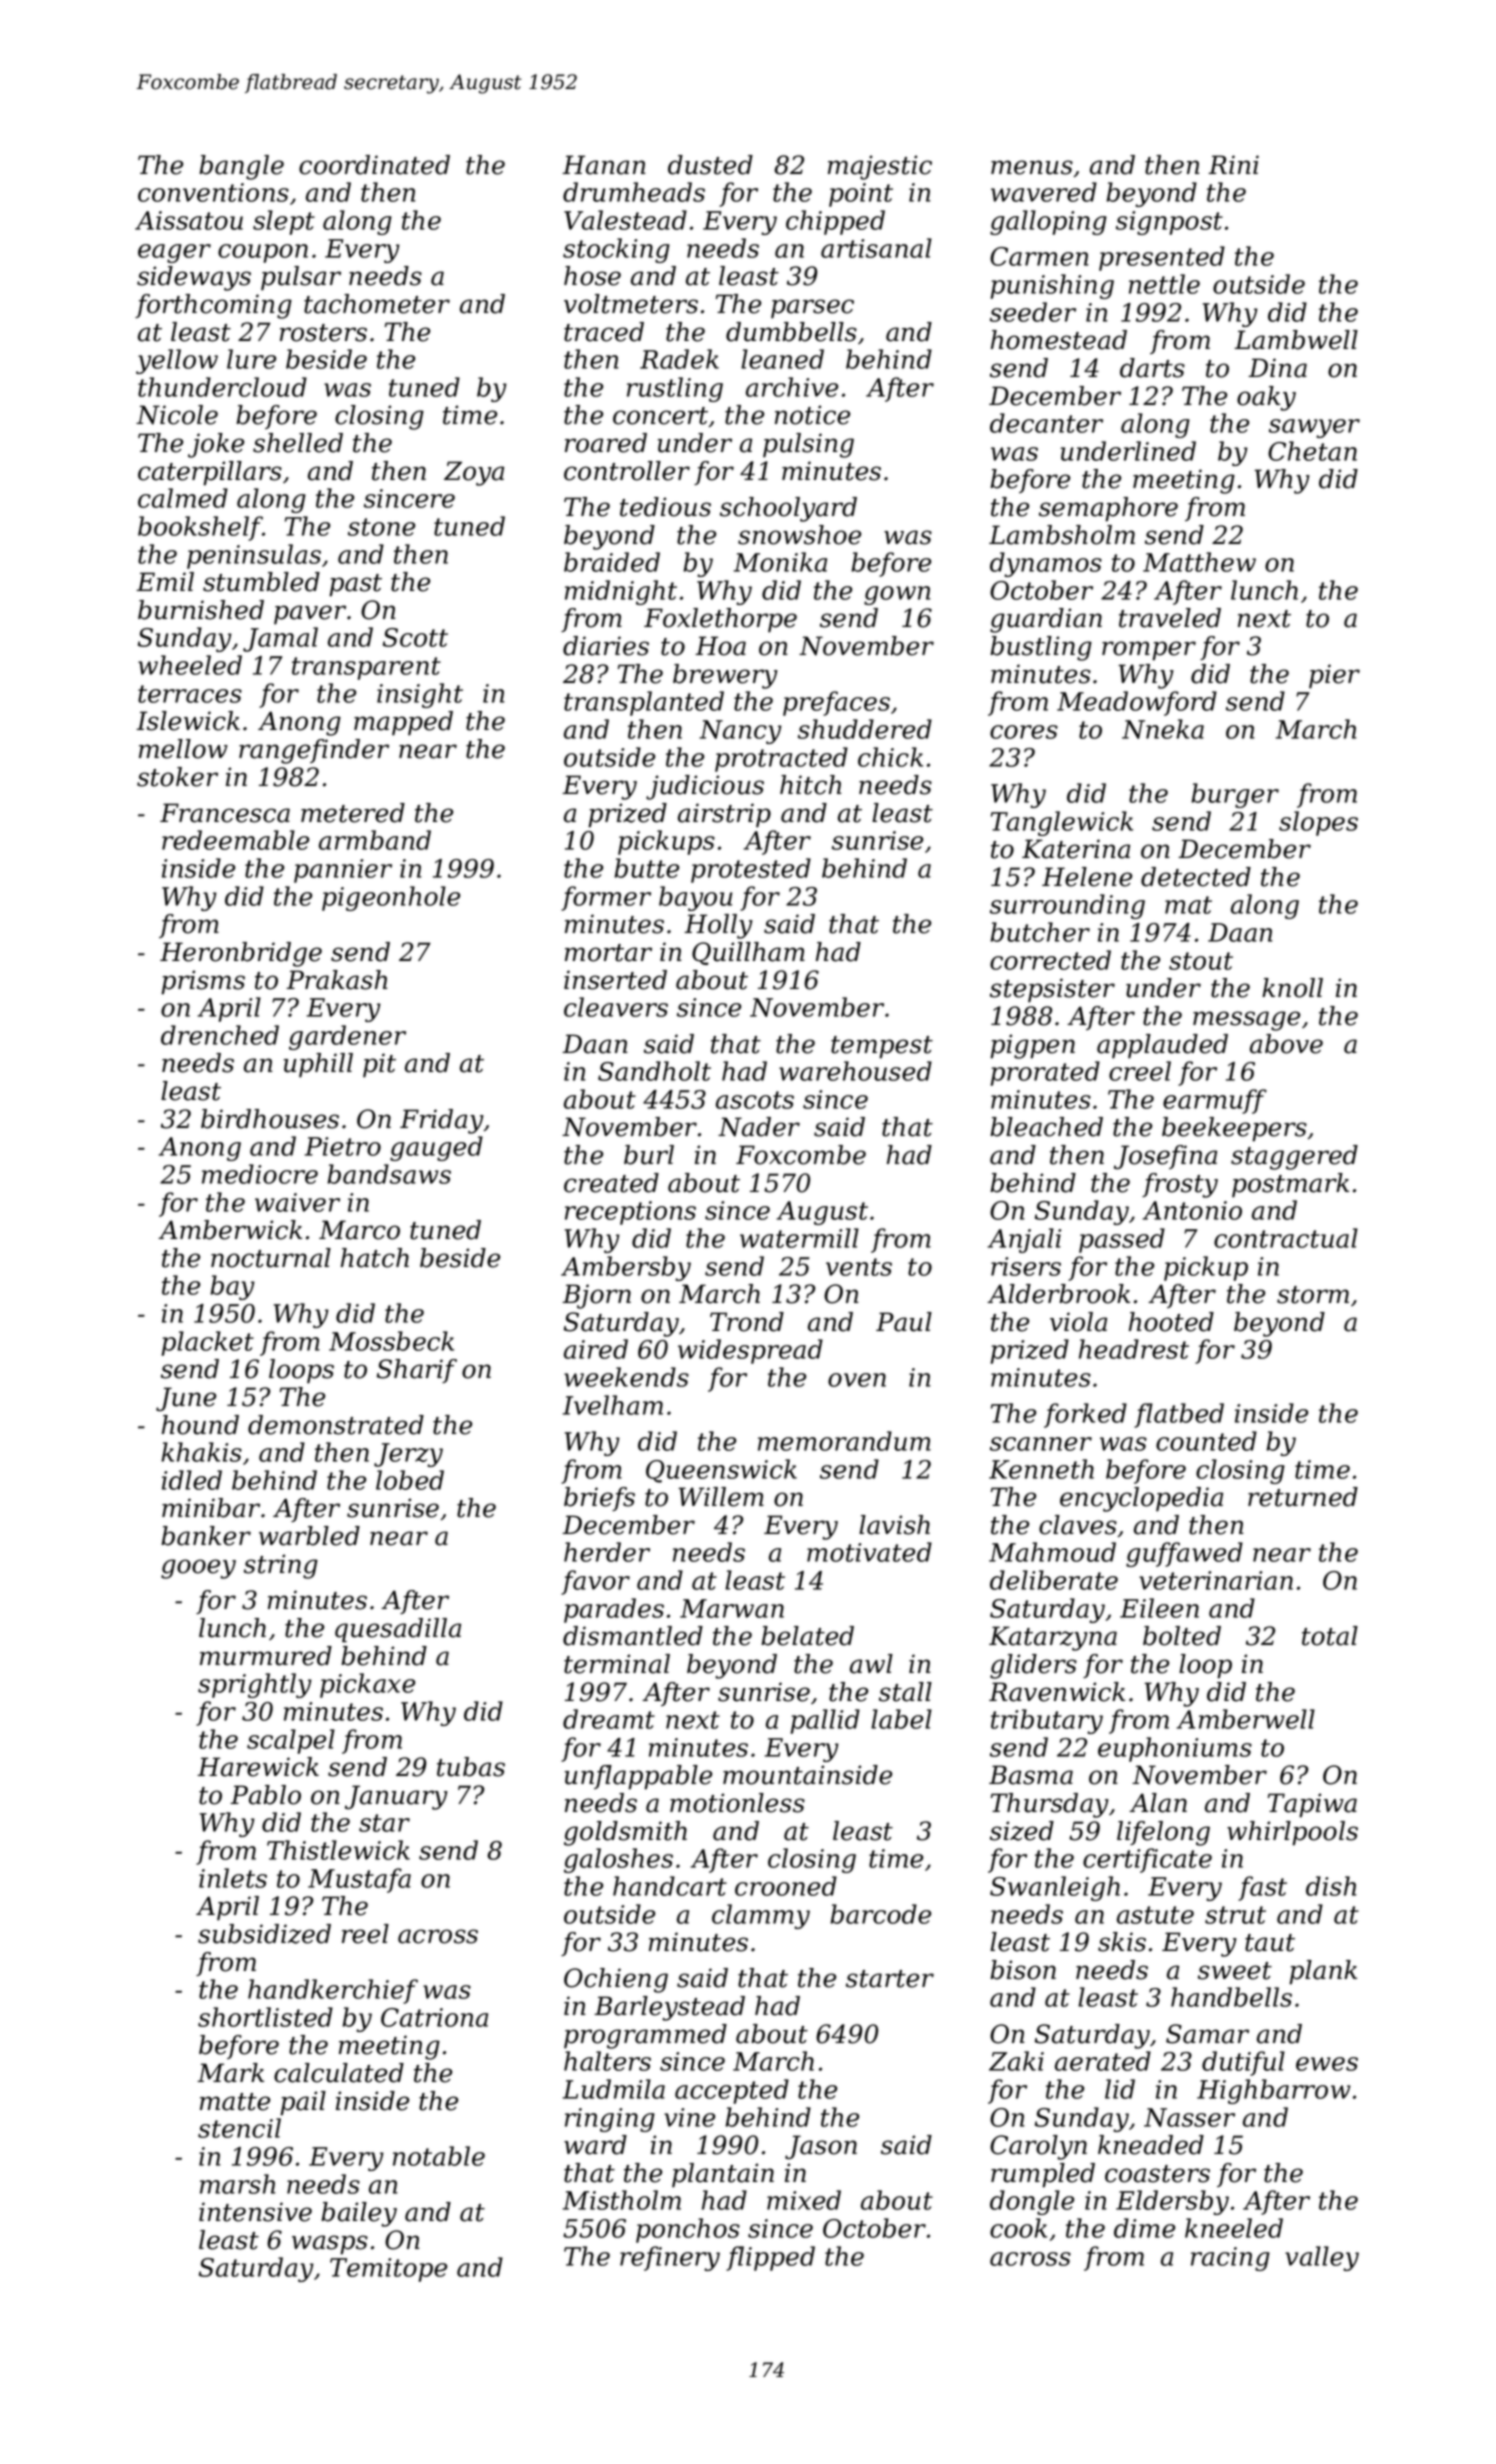 This screenshot has width=1496, height=2464. What do you see at coordinates (710, 165) in the screenshot?
I see `dusted` at bounding box center [710, 165].
